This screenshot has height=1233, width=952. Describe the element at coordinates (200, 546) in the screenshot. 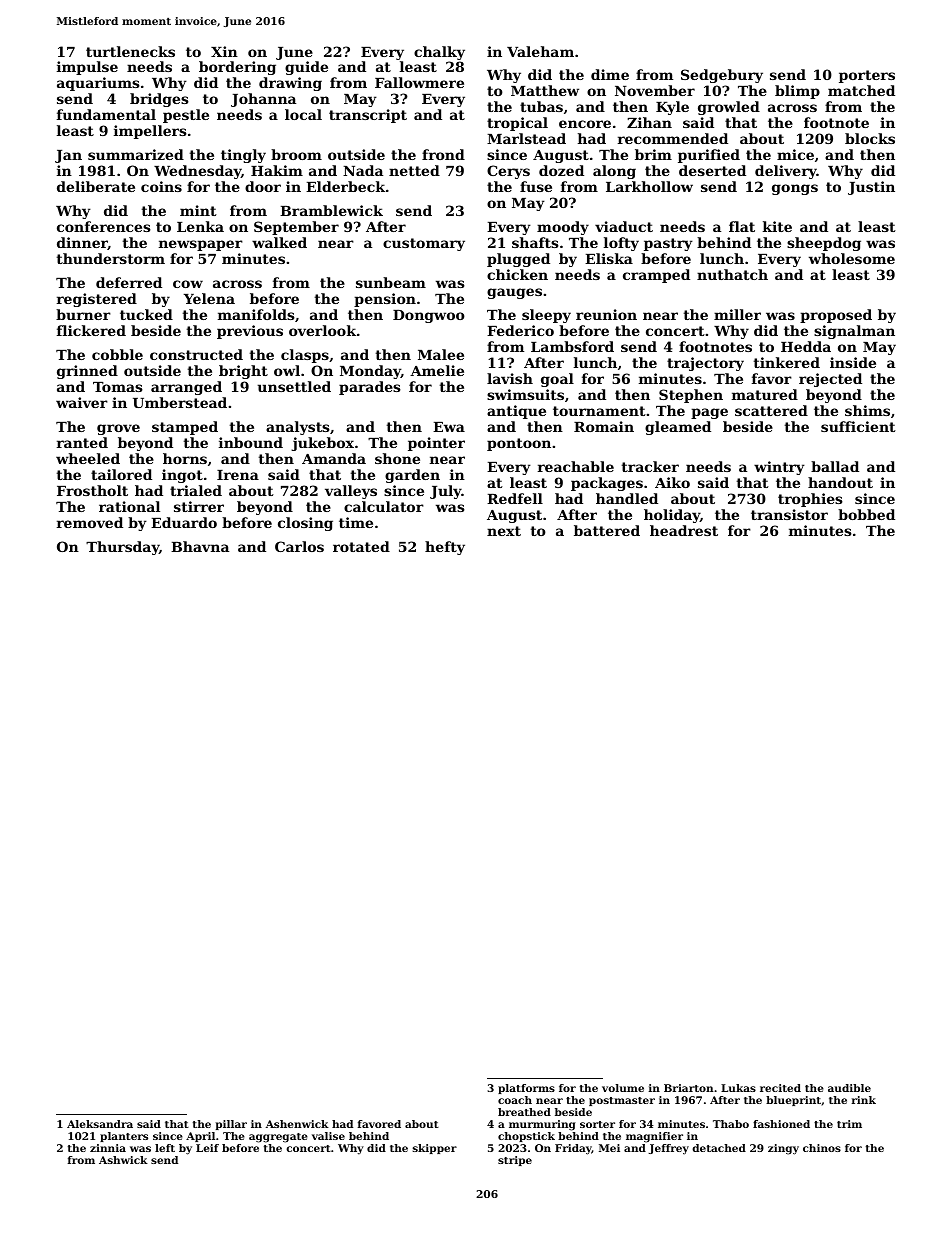

I see `Bhavna` at that location.
